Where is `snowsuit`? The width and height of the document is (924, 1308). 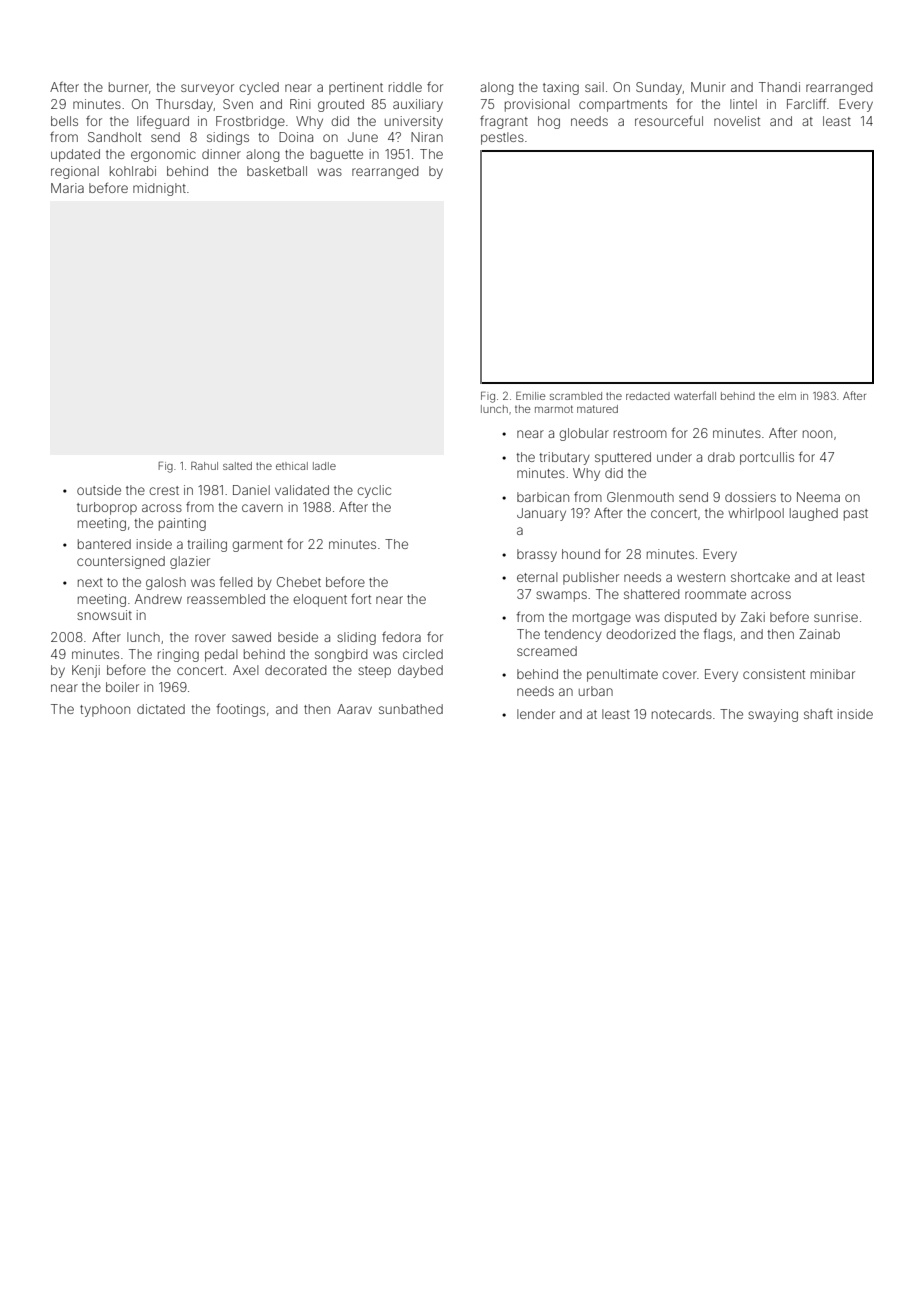
snowsuit is located at coordinates (104, 615).
